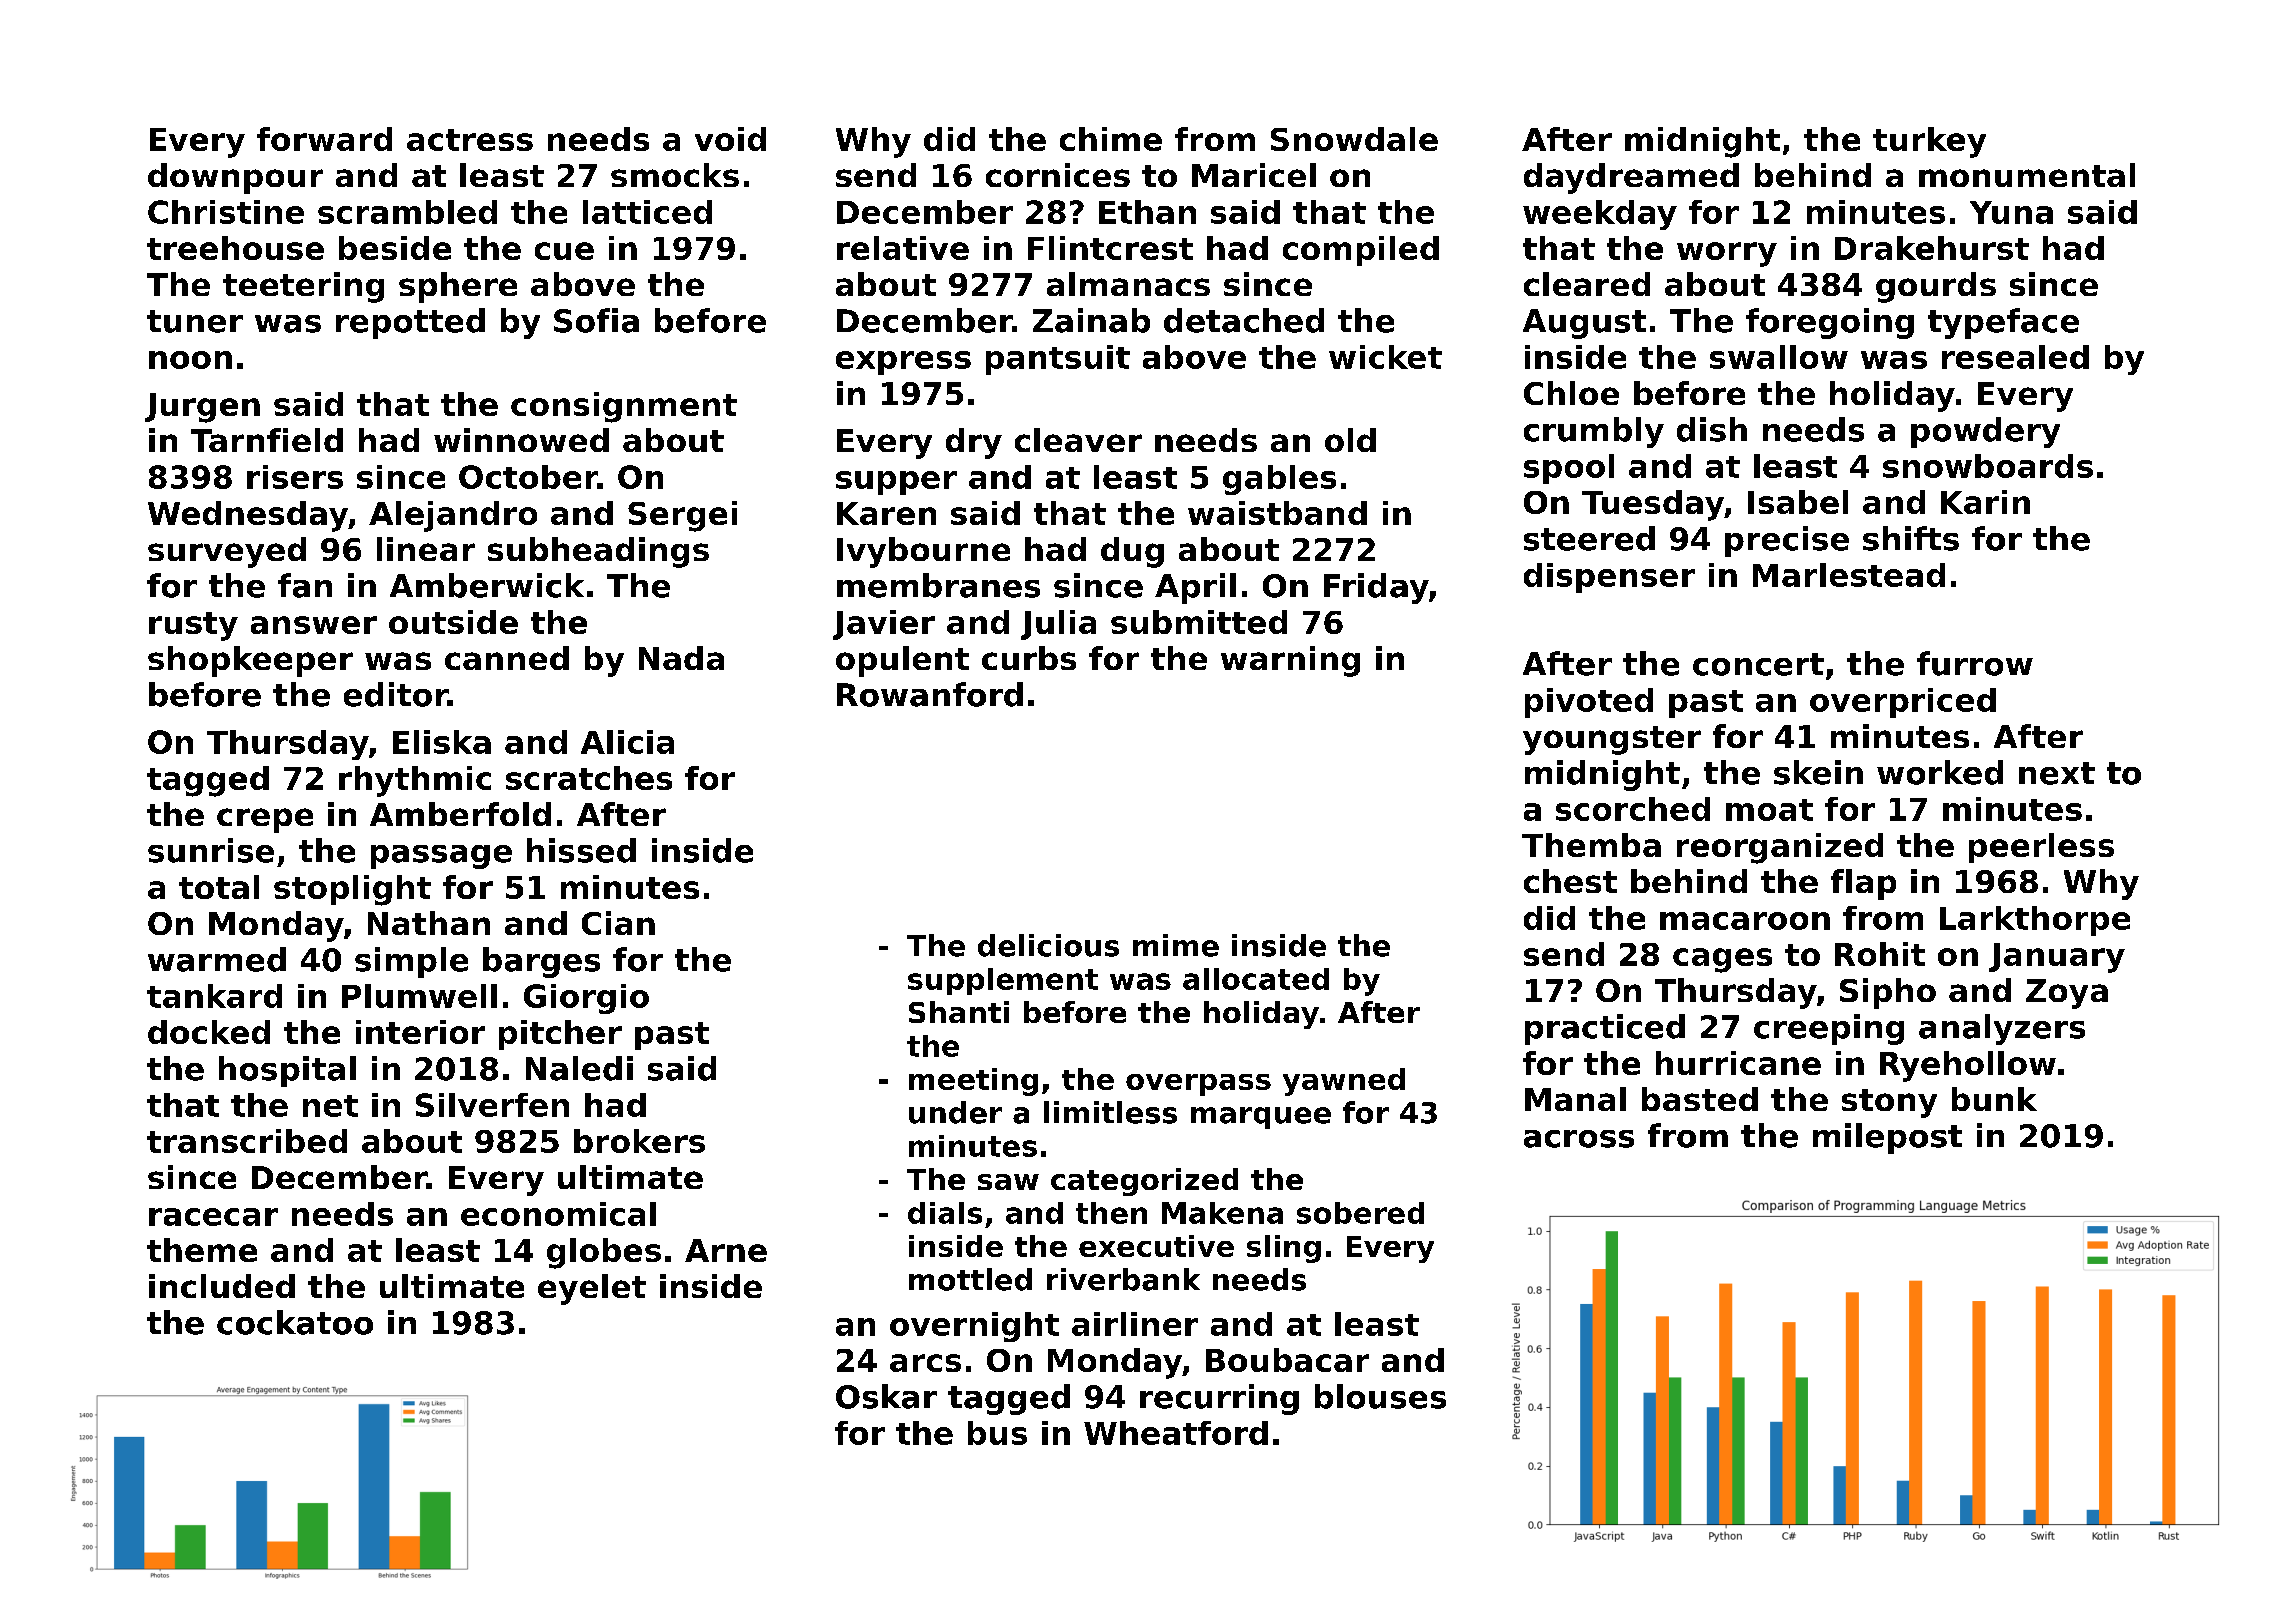  What do you see at coordinates (1727, 254) in the screenshot?
I see `worry` at bounding box center [1727, 254].
